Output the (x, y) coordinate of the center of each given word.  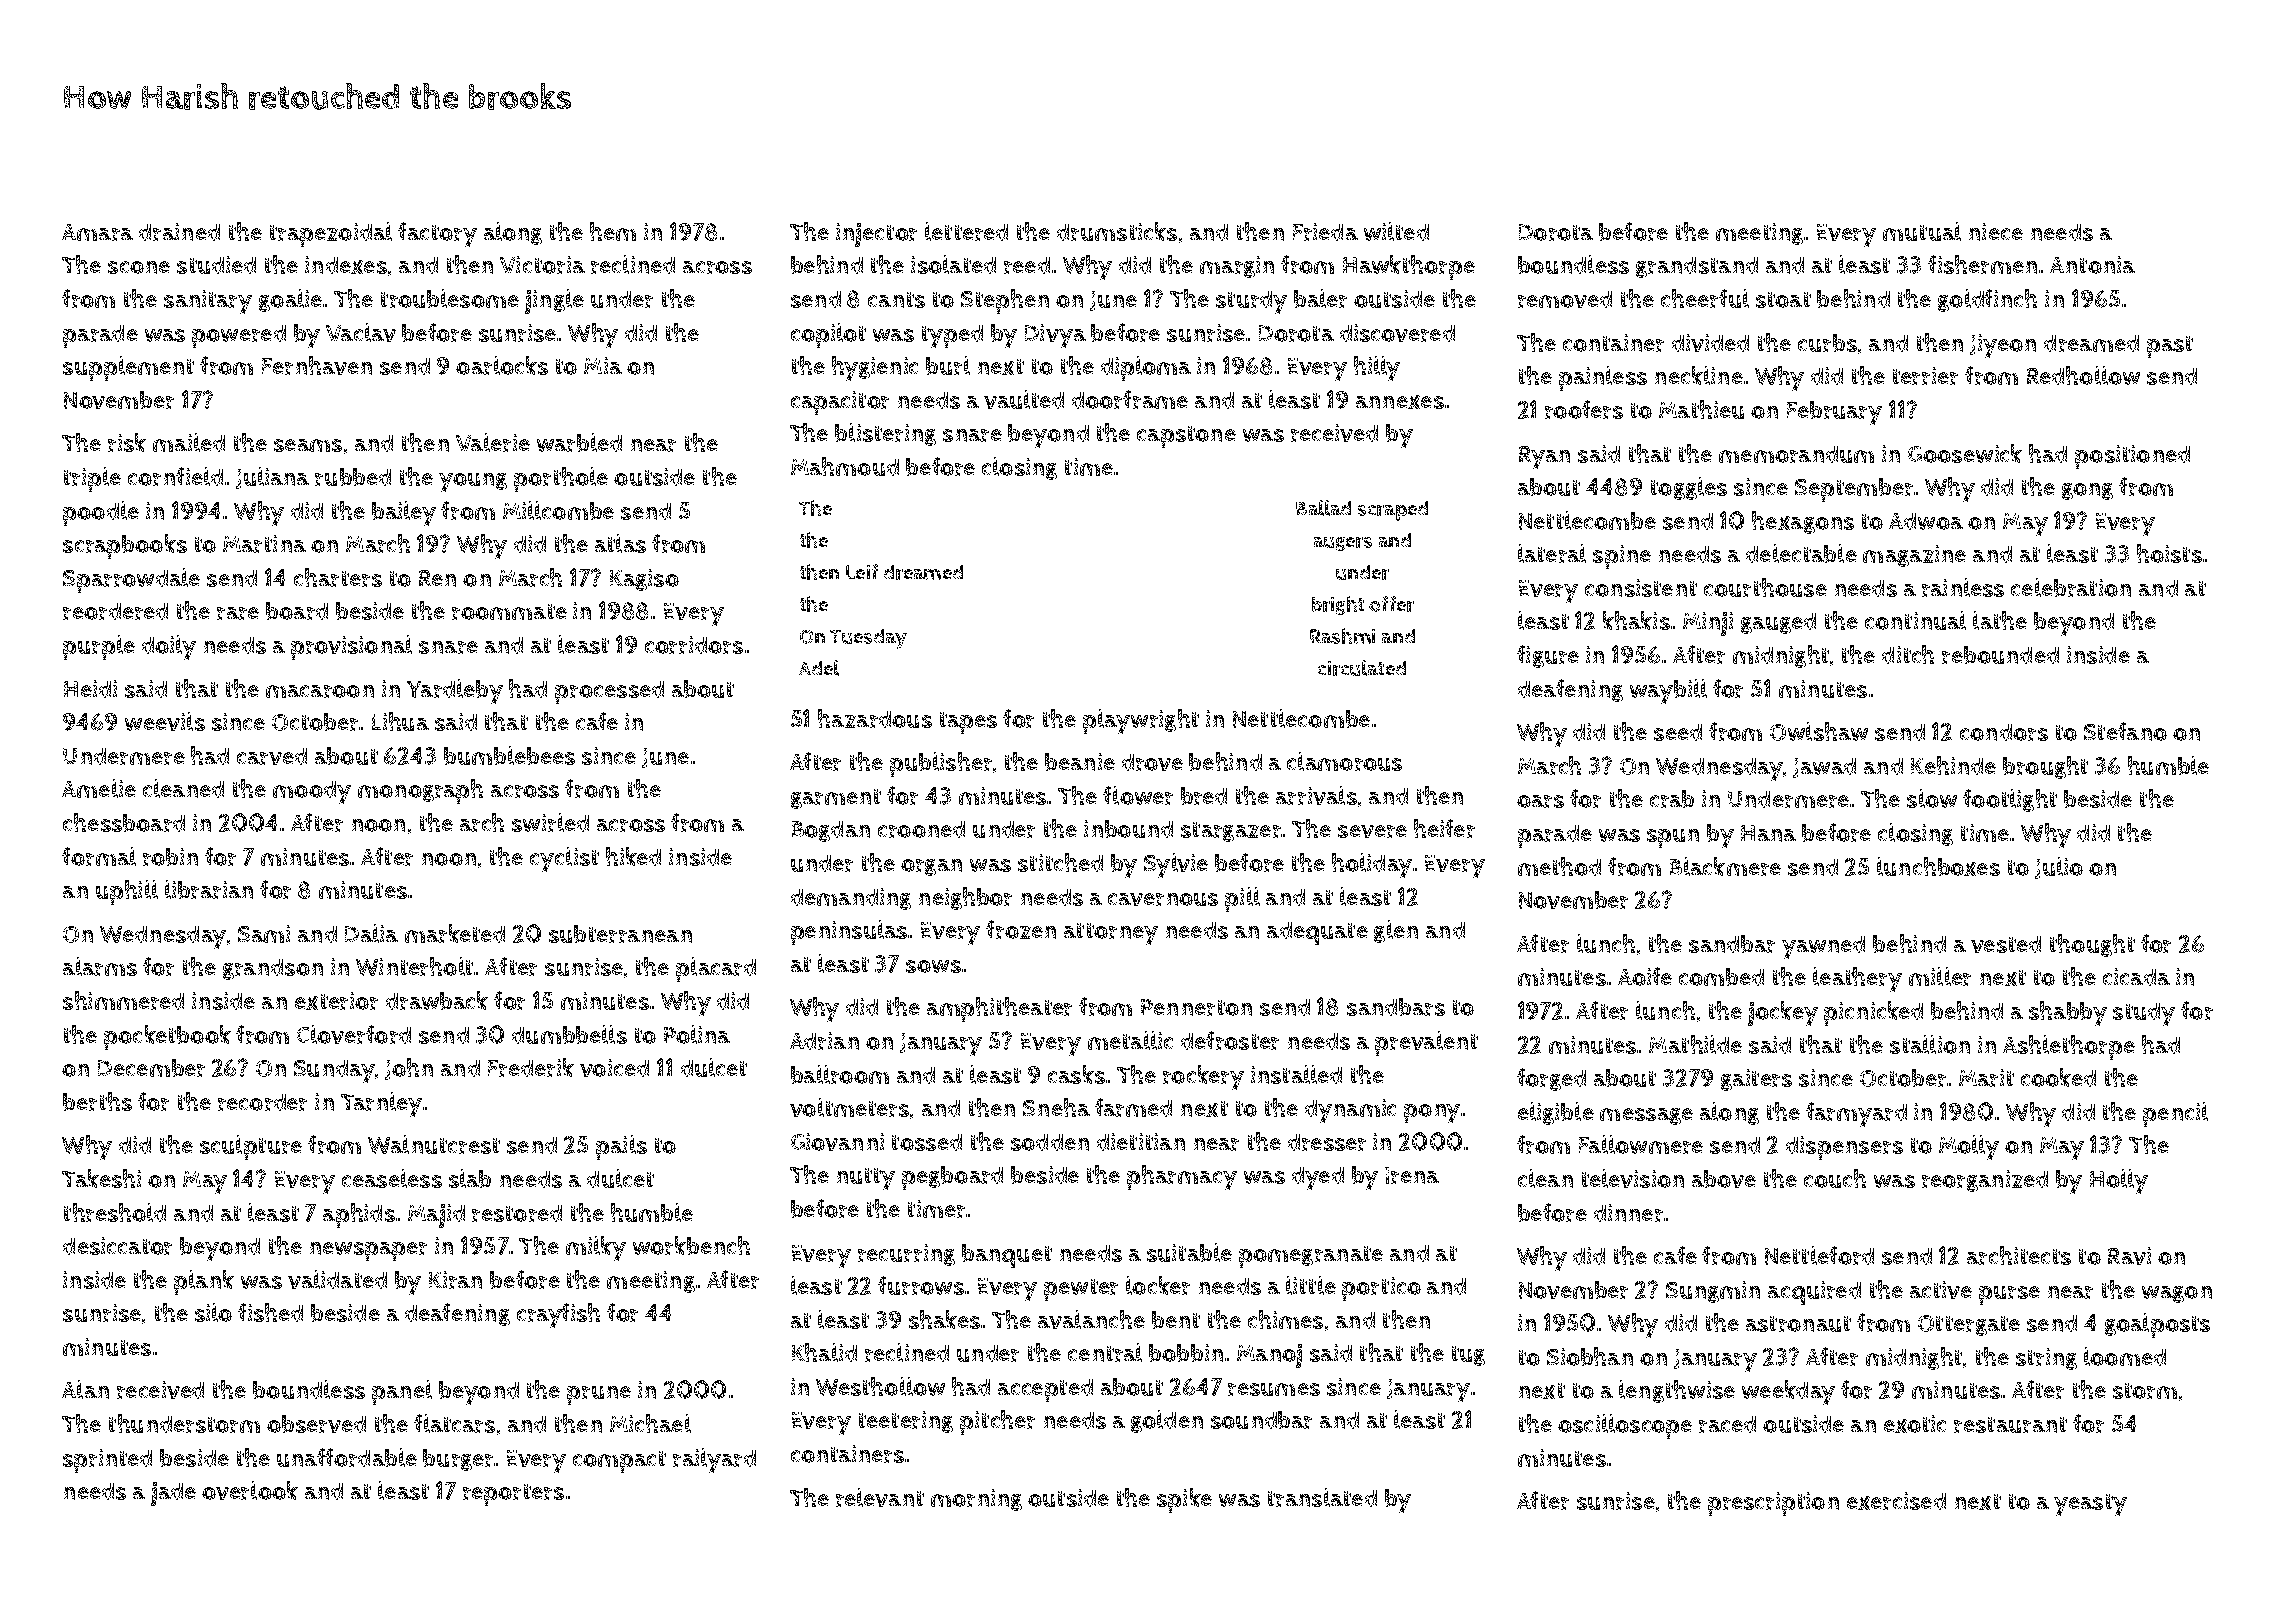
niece (1996, 232)
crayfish (558, 1315)
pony (1432, 1113)
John (409, 1069)
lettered (966, 231)
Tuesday (868, 639)
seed (1678, 732)
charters (338, 577)
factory (437, 234)
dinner (1628, 1213)
